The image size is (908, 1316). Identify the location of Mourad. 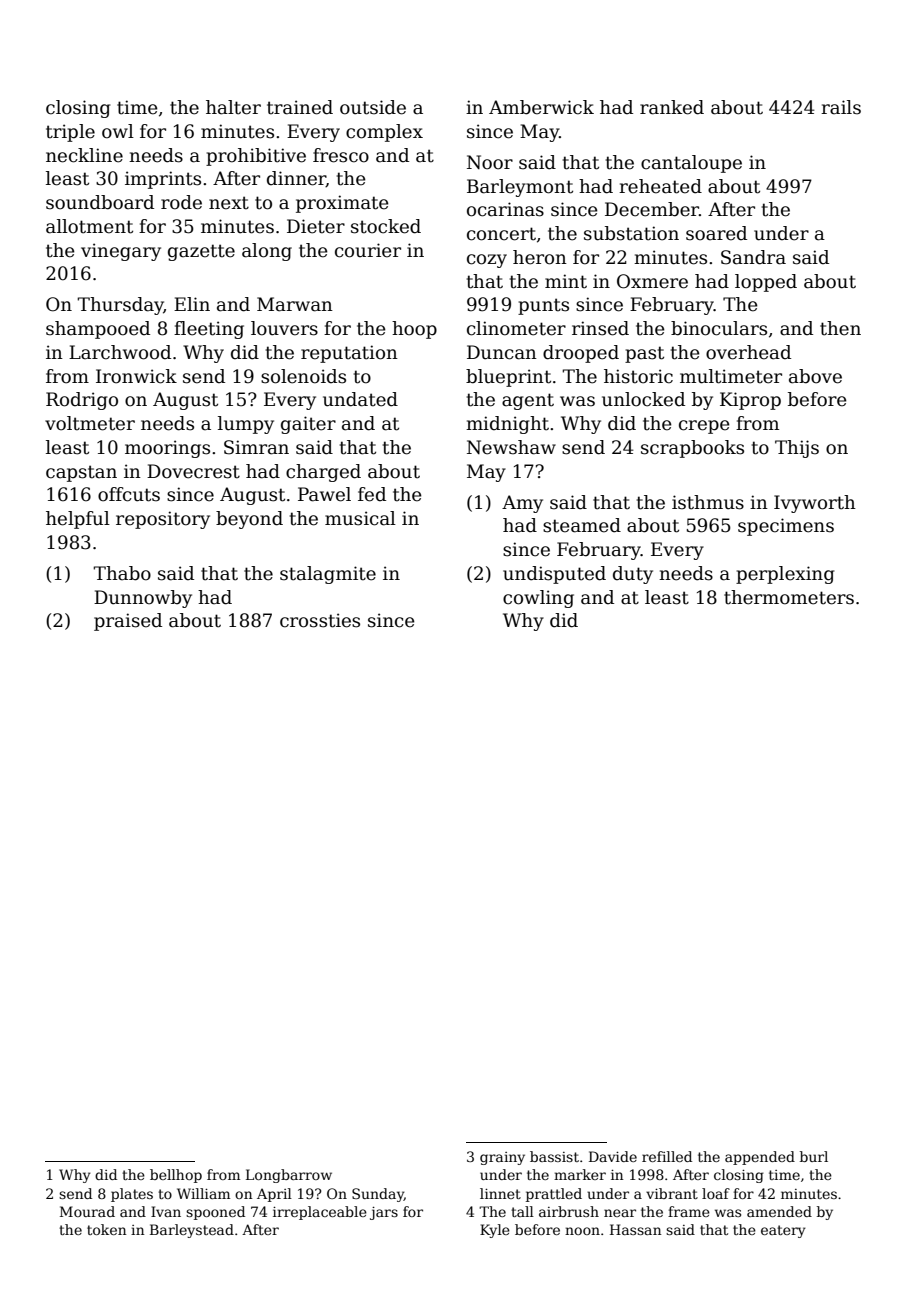
(87, 1211).
